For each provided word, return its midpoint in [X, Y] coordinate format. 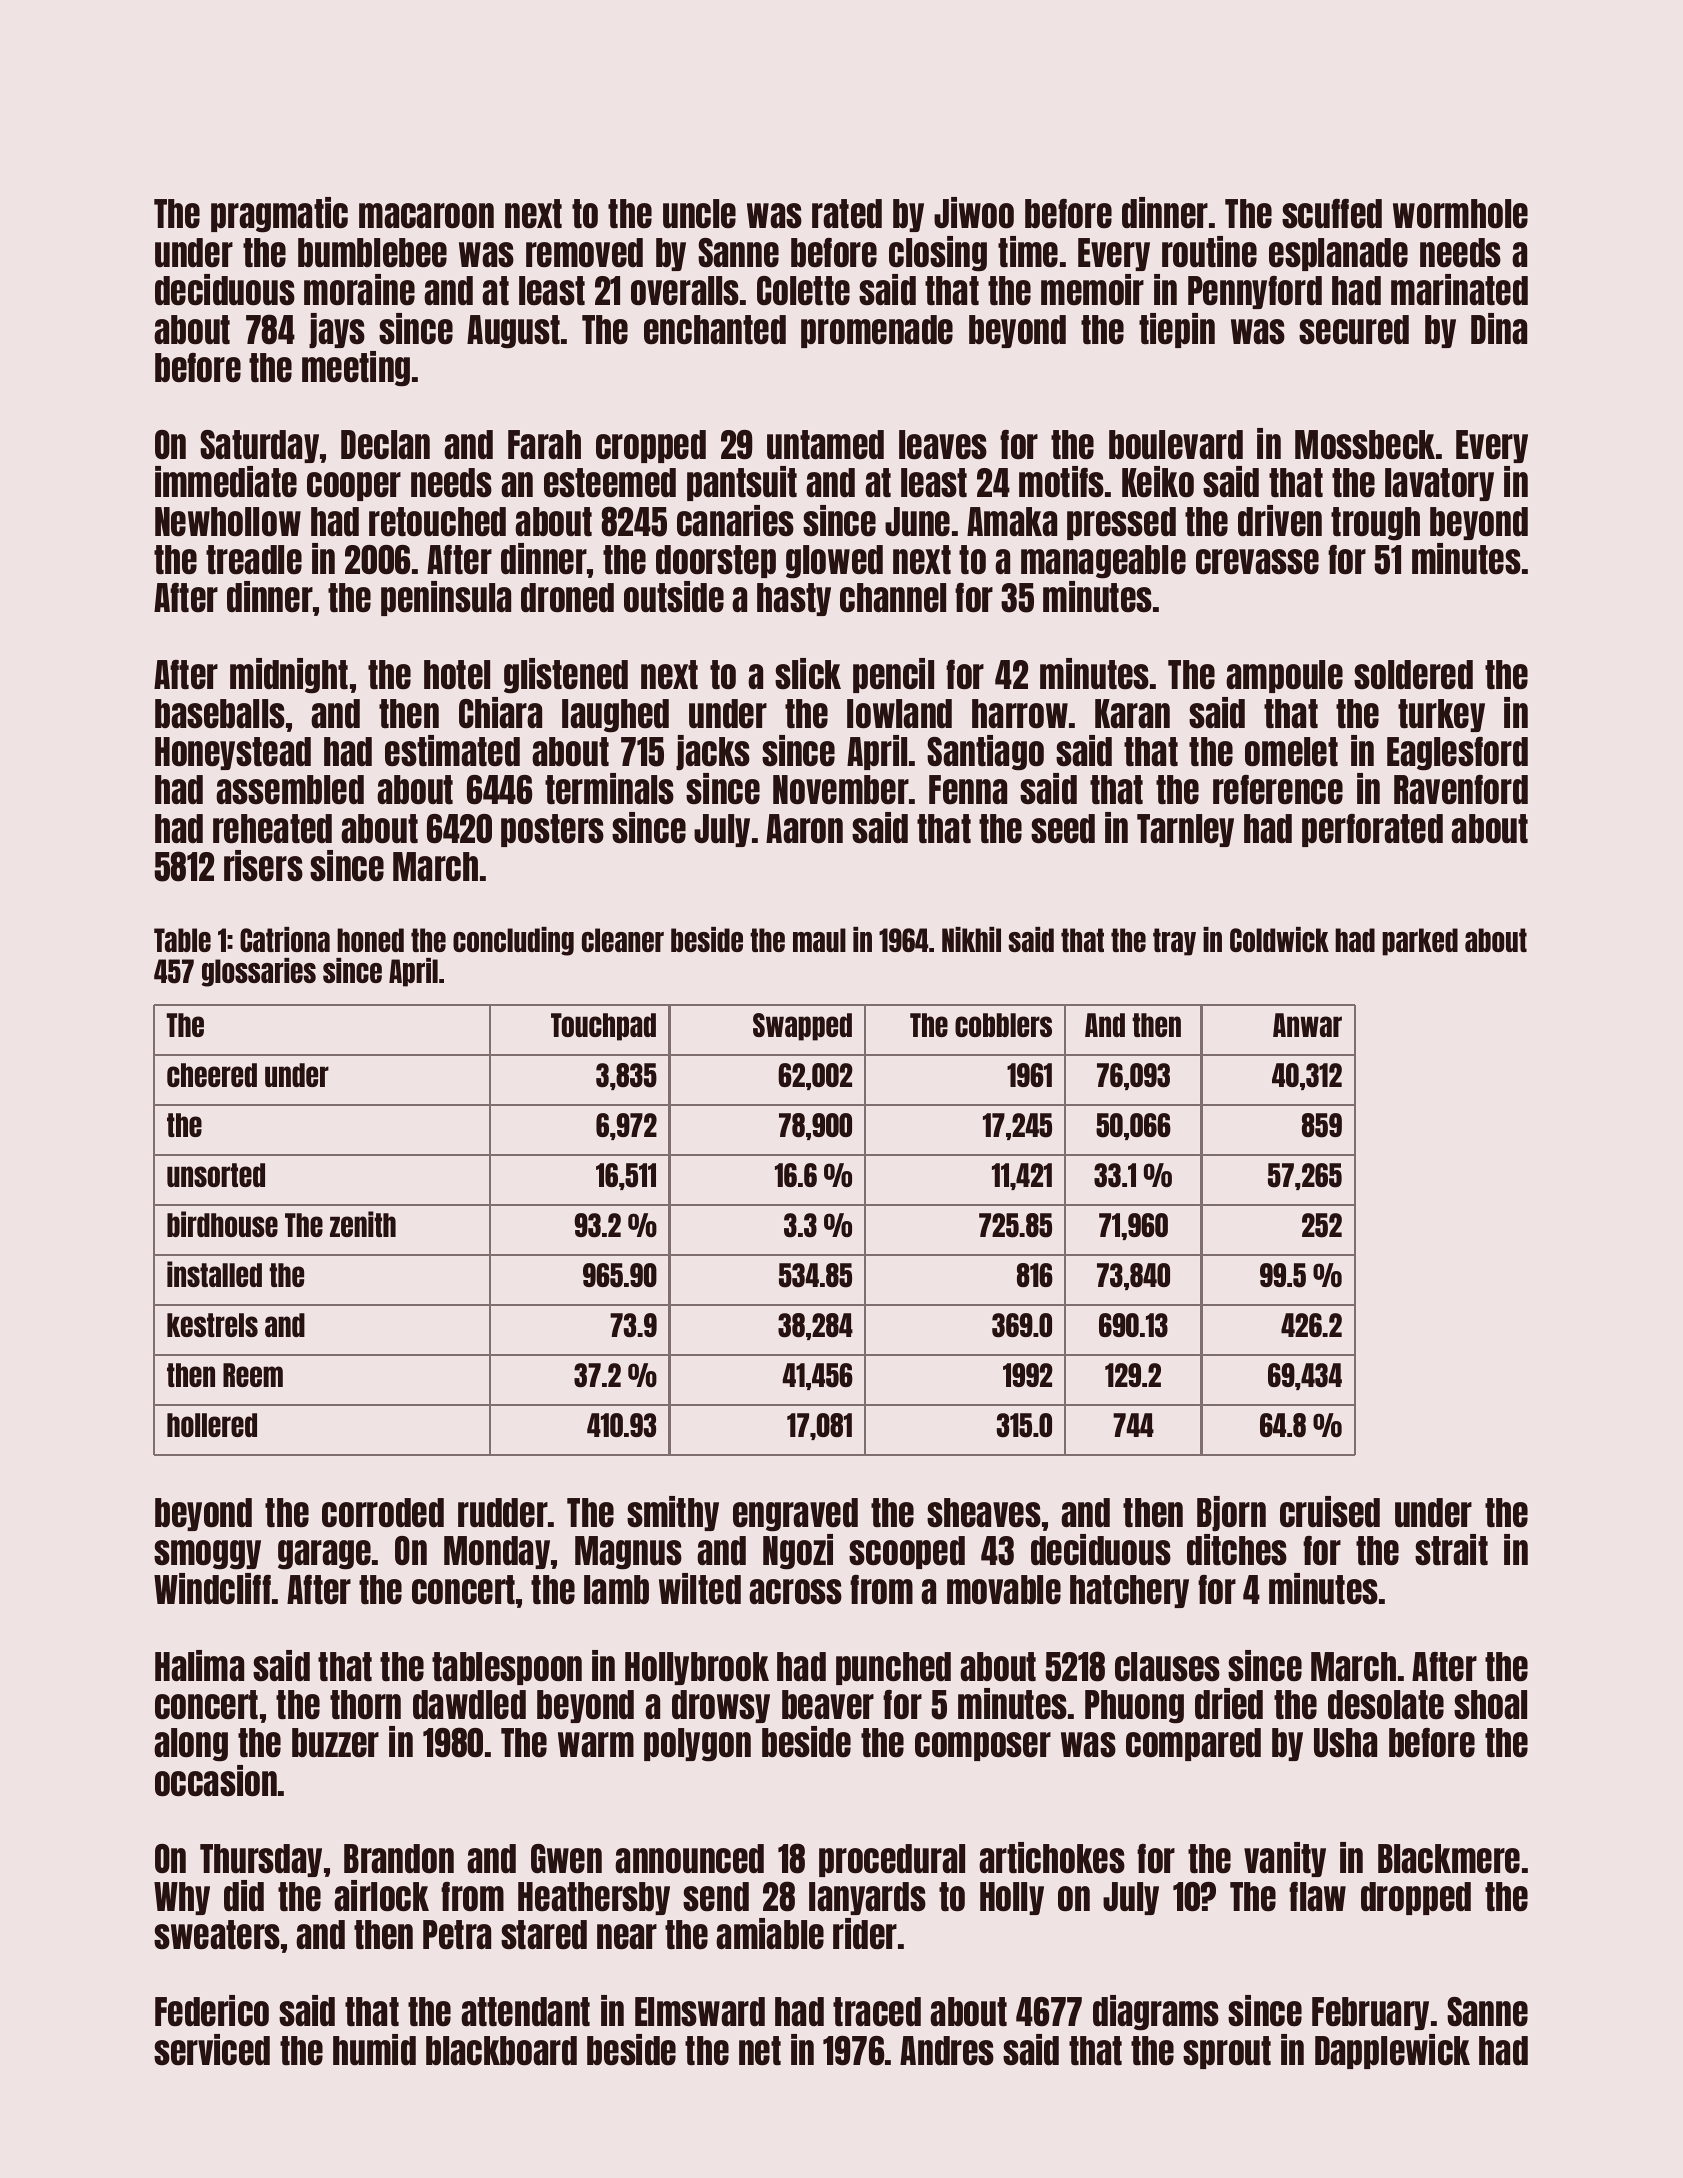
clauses [1167, 1666]
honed [370, 940]
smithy [673, 1513]
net [760, 2050]
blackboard [501, 2050]
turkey [1441, 715]
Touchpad [603, 1027]
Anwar [1307, 1025]
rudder [503, 1512]
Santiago [985, 753]
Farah [544, 444]
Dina [1499, 328]
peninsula [446, 598]
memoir [1092, 289]
